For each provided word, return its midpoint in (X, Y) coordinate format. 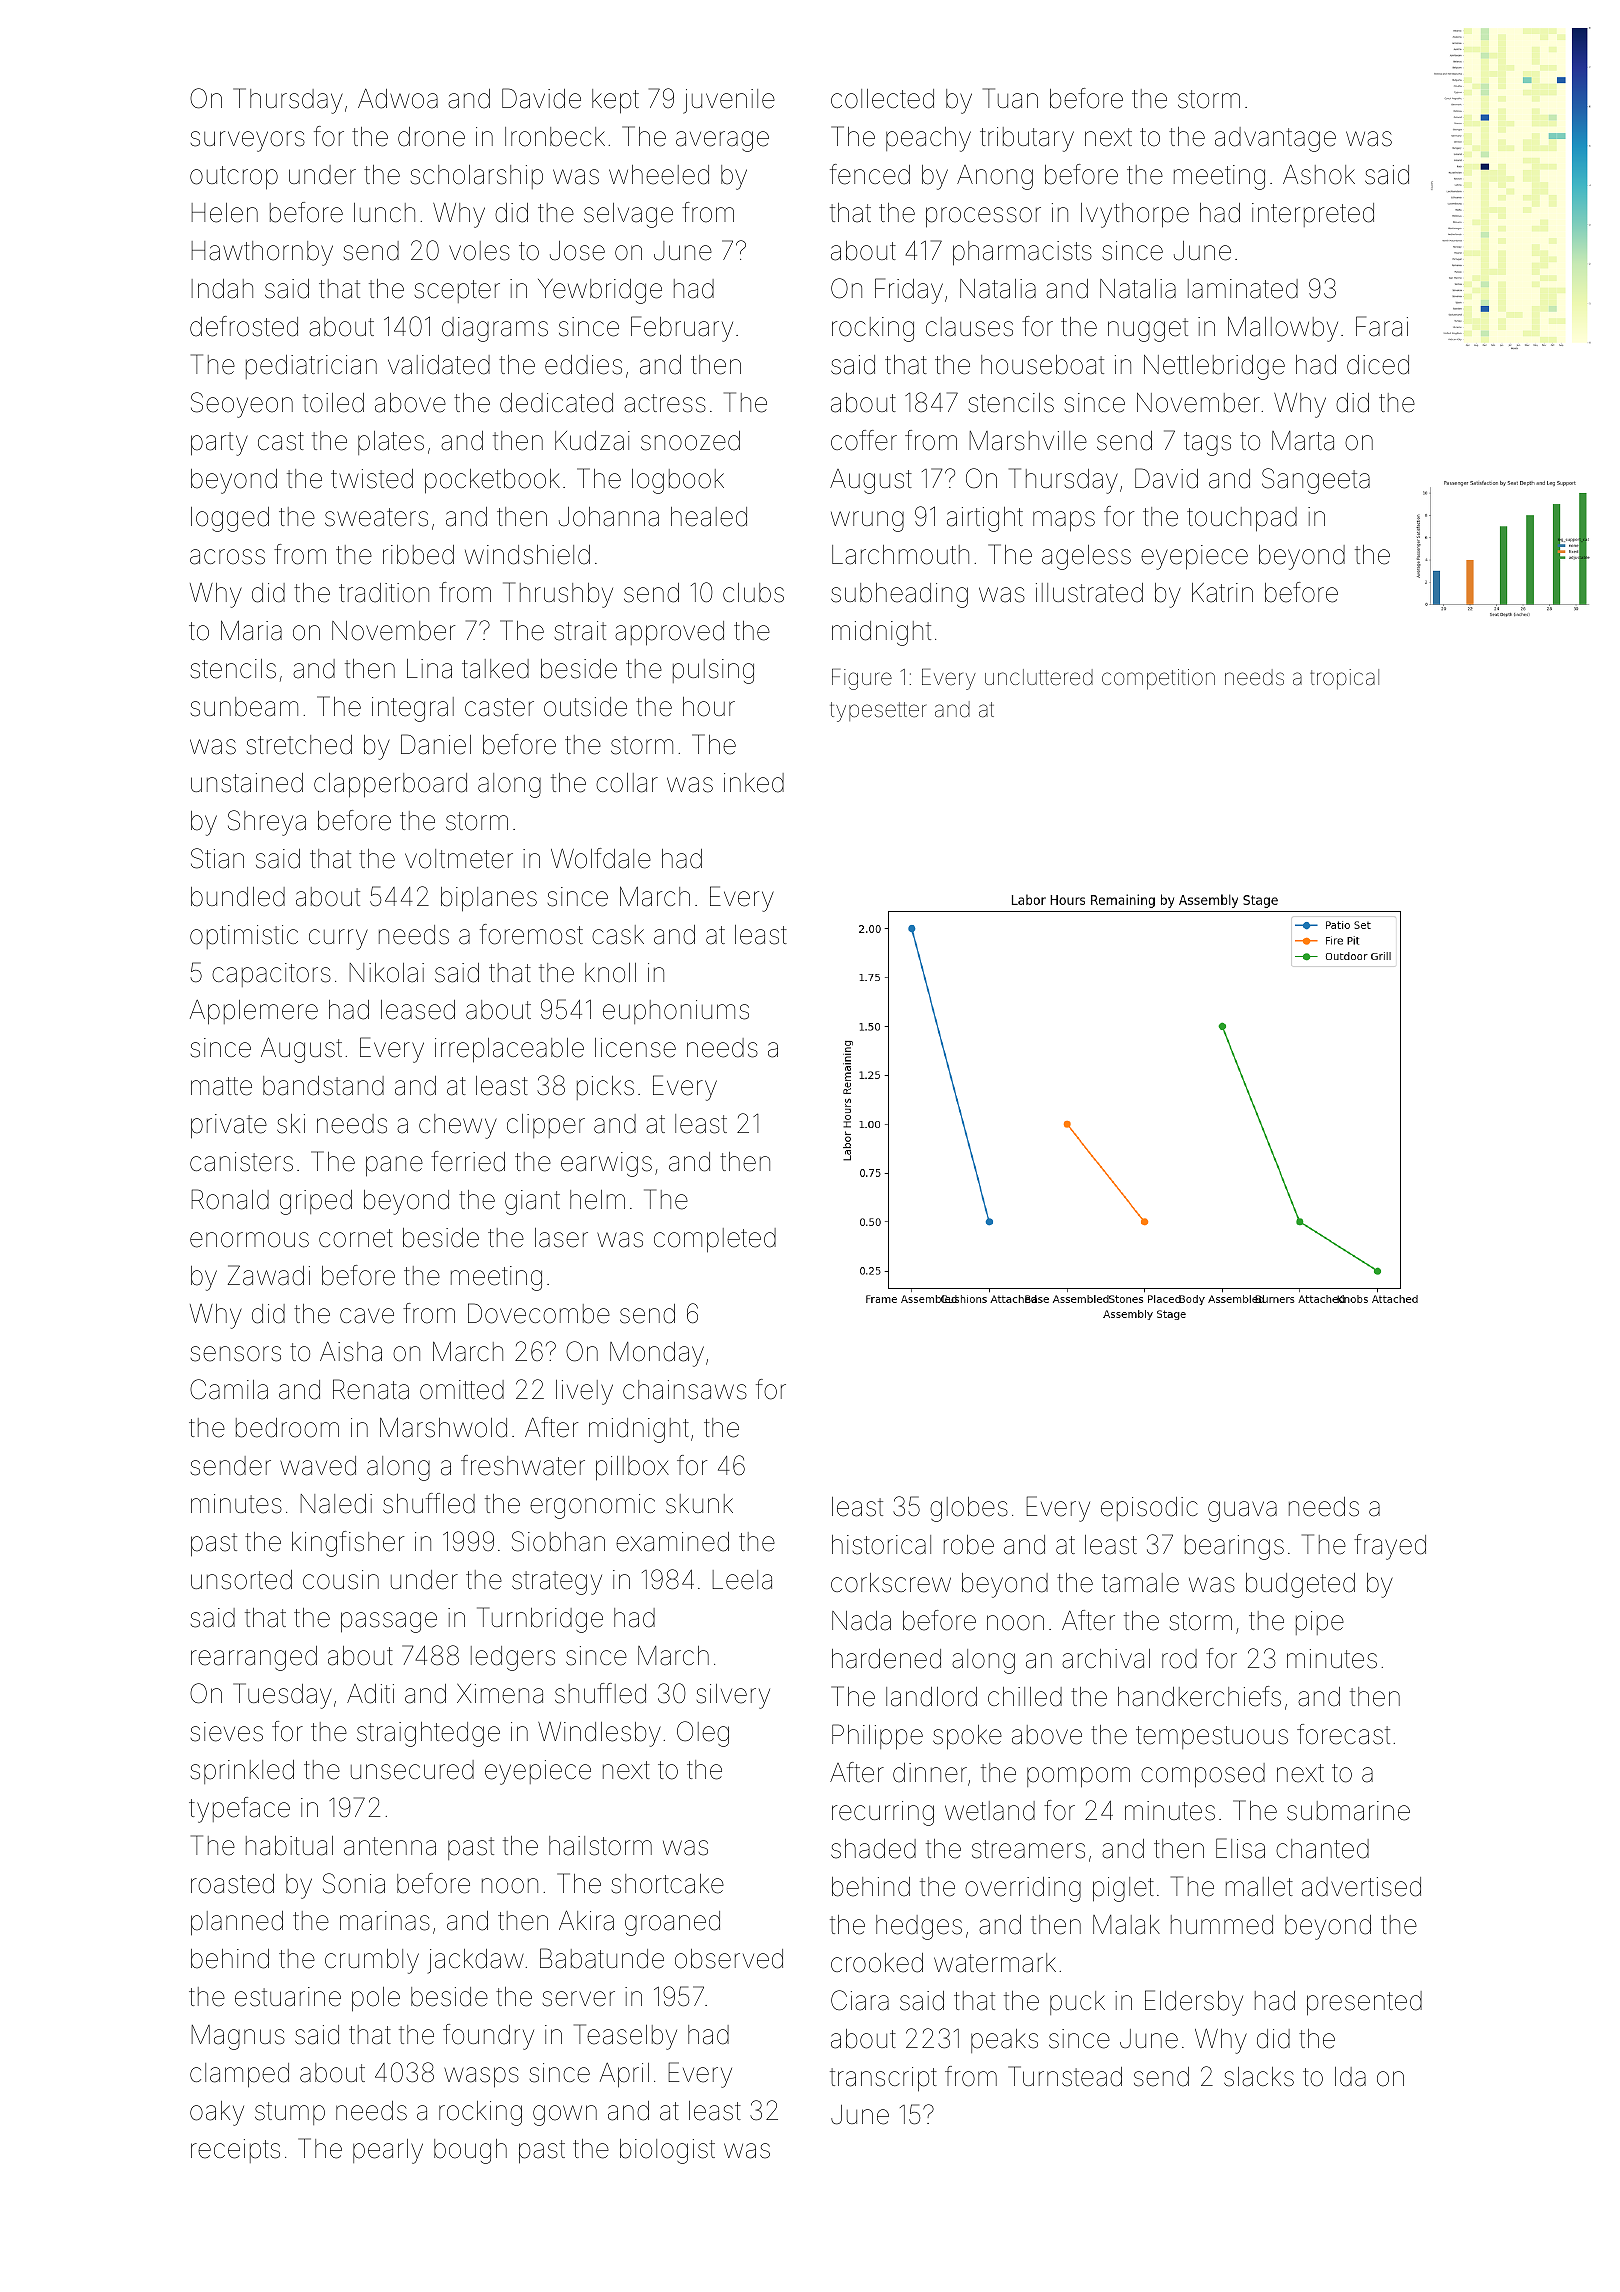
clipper (546, 1126)
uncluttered (1039, 677)
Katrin (1222, 593)
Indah (222, 289)
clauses (969, 327)
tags (1207, 444)
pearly (388, 2151)
